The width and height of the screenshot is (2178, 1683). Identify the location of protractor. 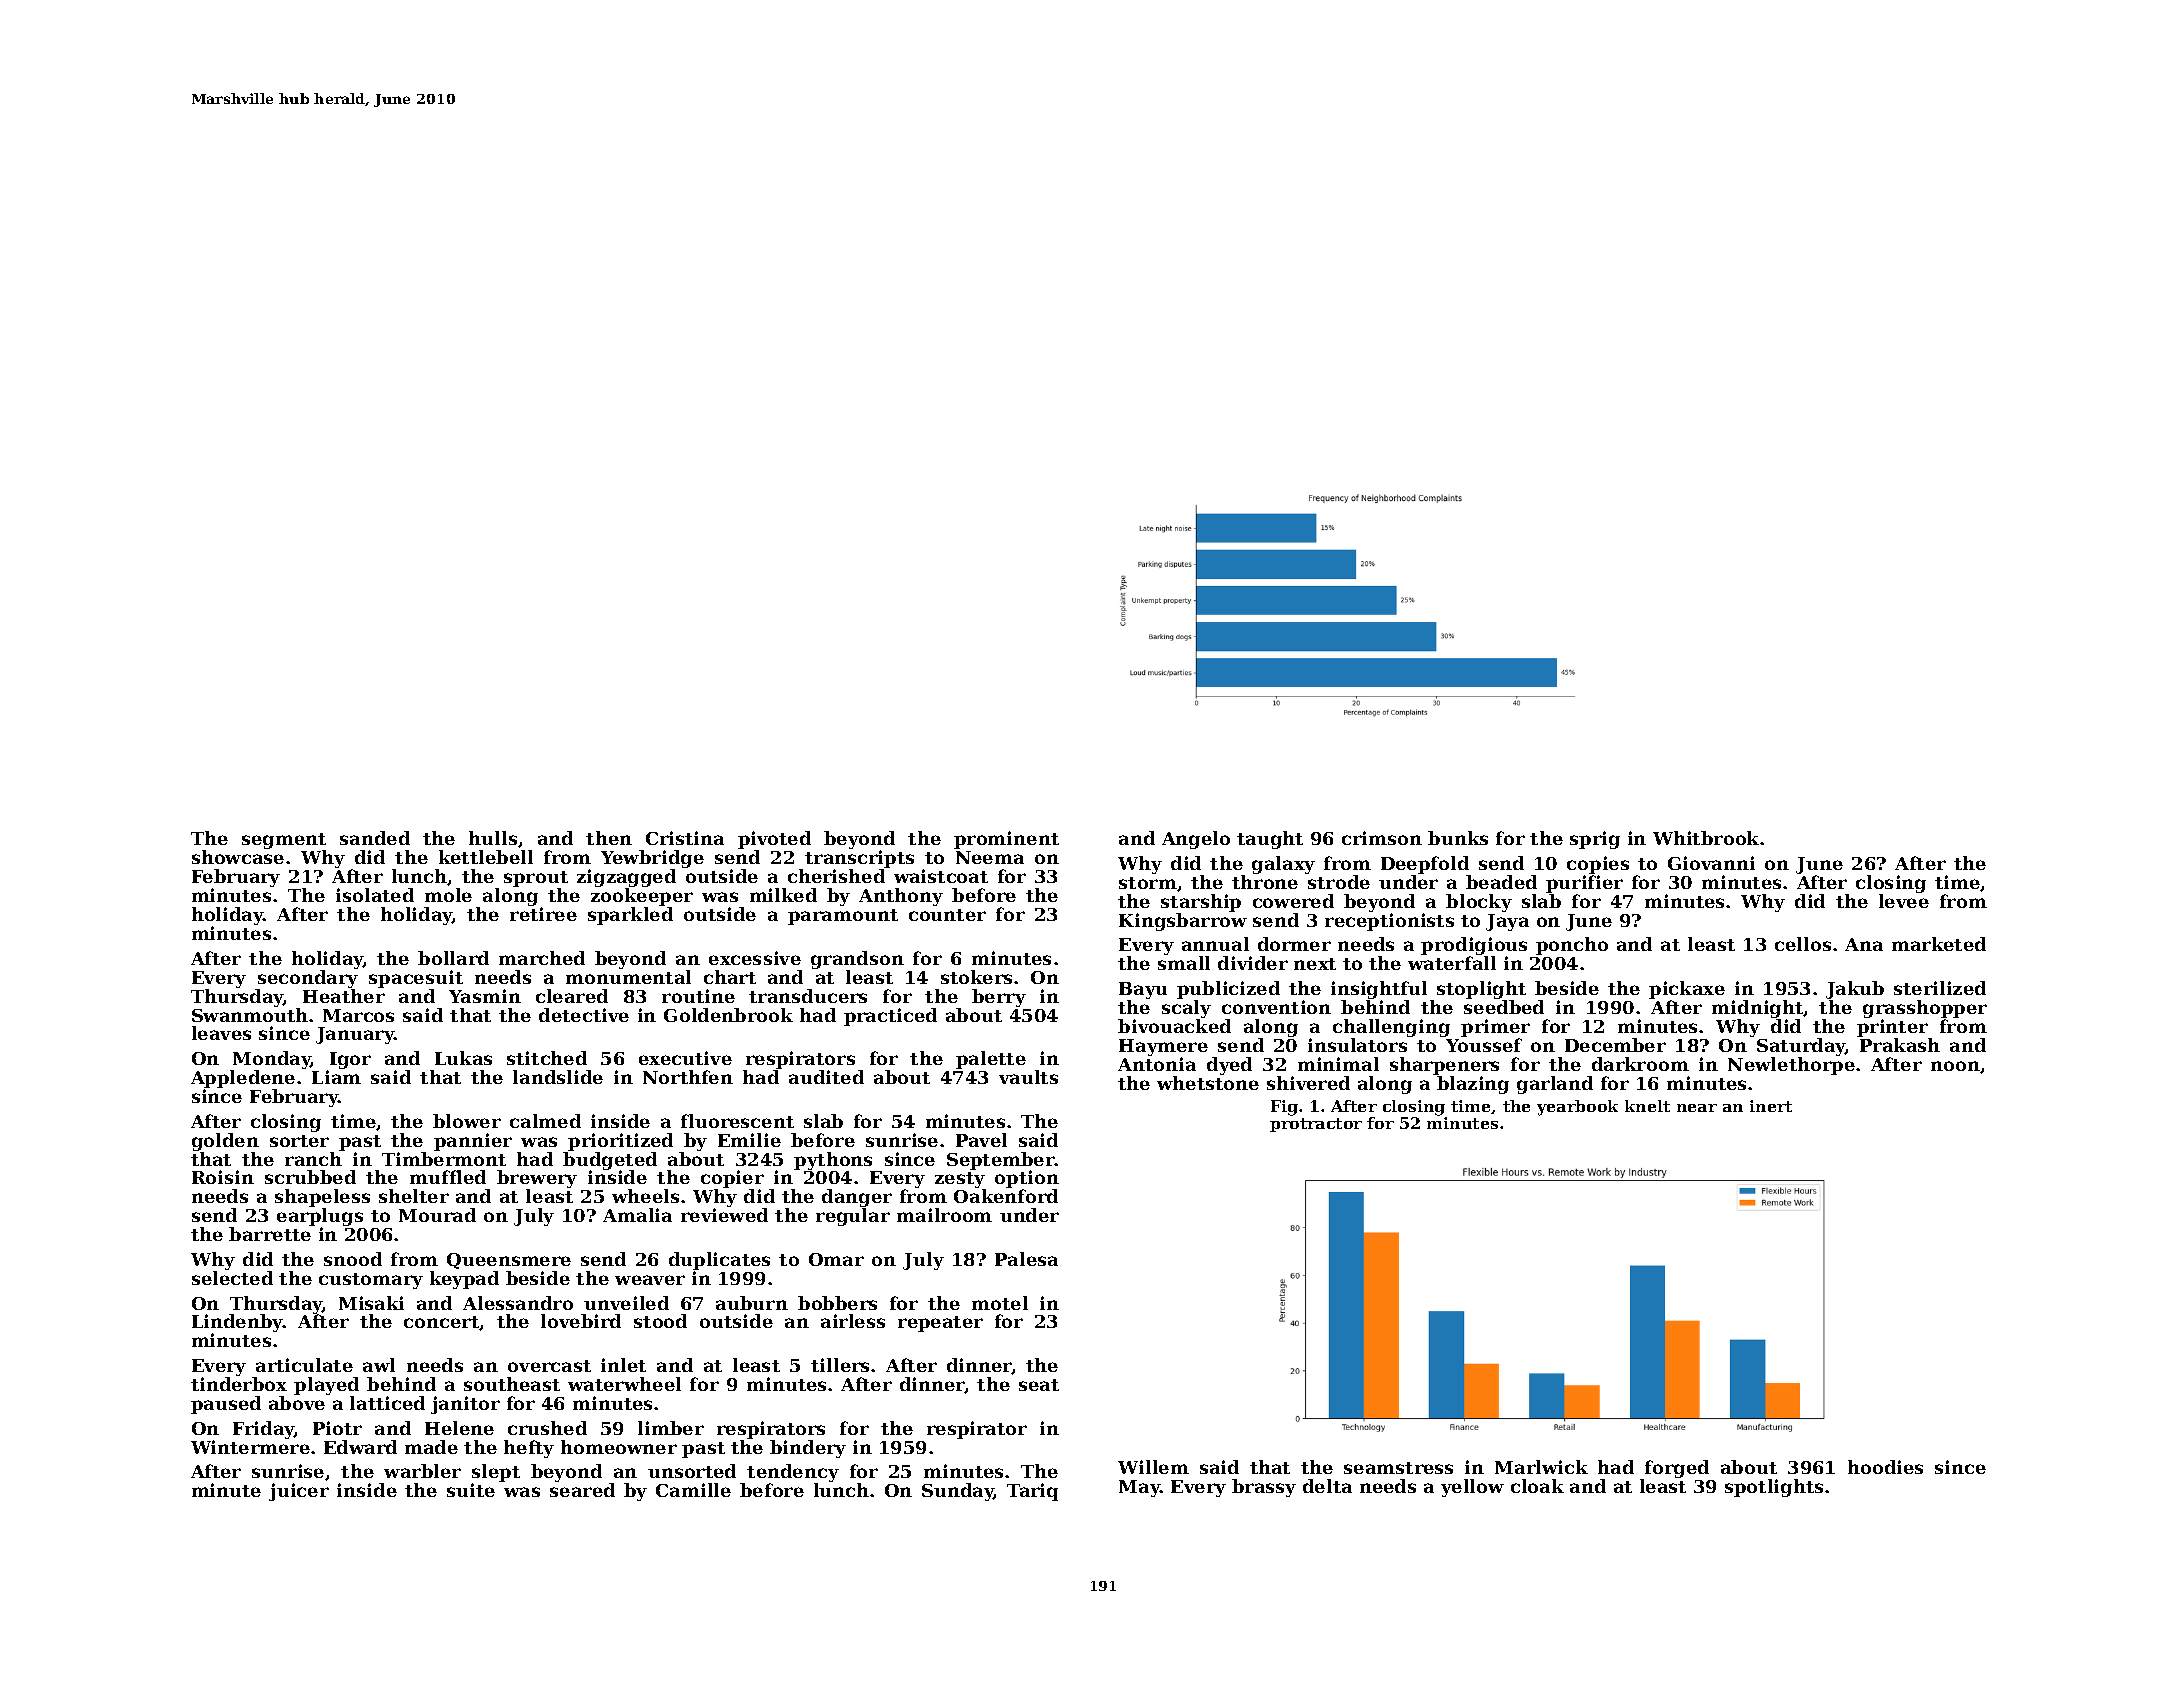
(1316, 1125).
